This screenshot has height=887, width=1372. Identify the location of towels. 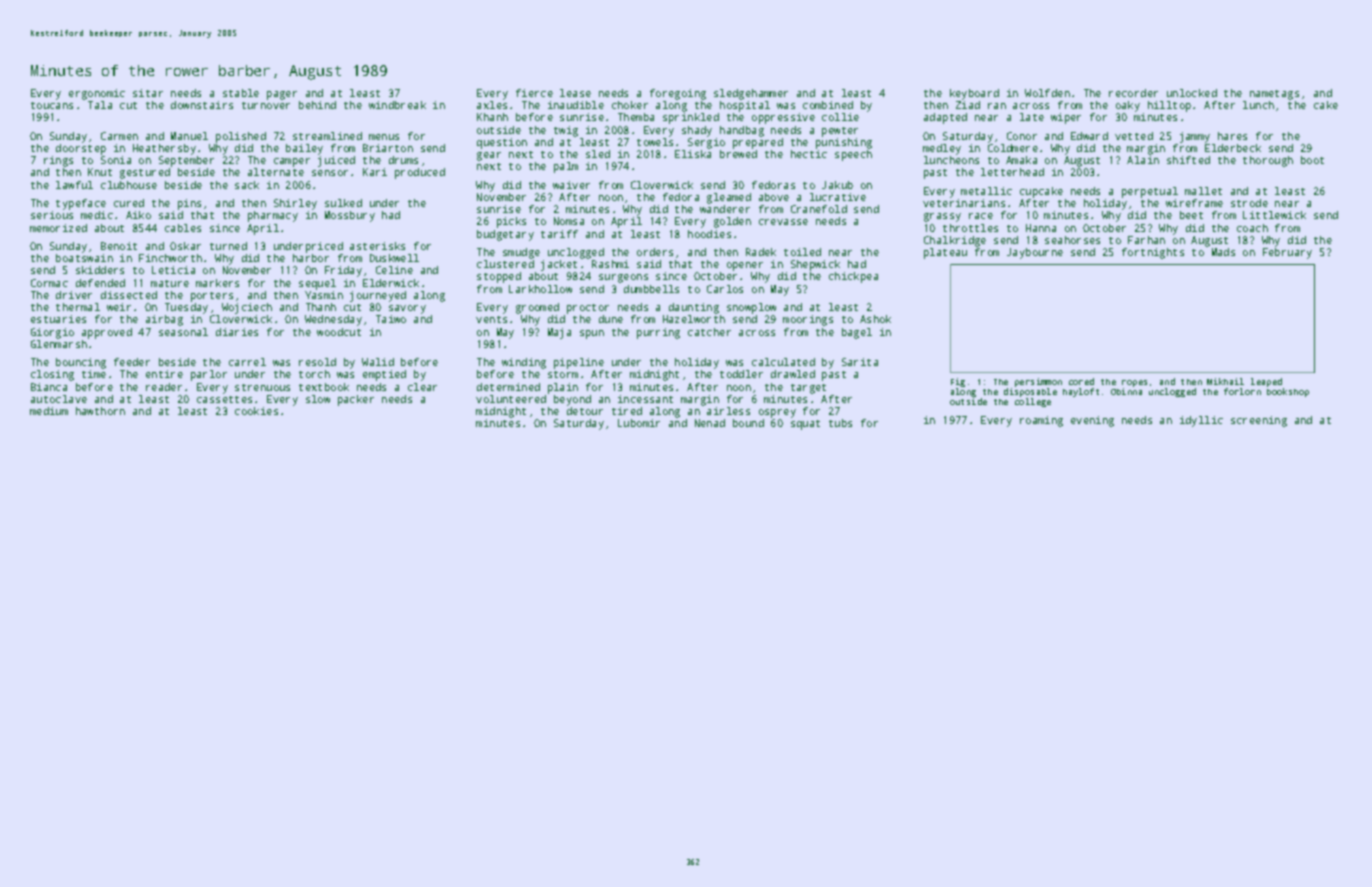
(655, 142).
